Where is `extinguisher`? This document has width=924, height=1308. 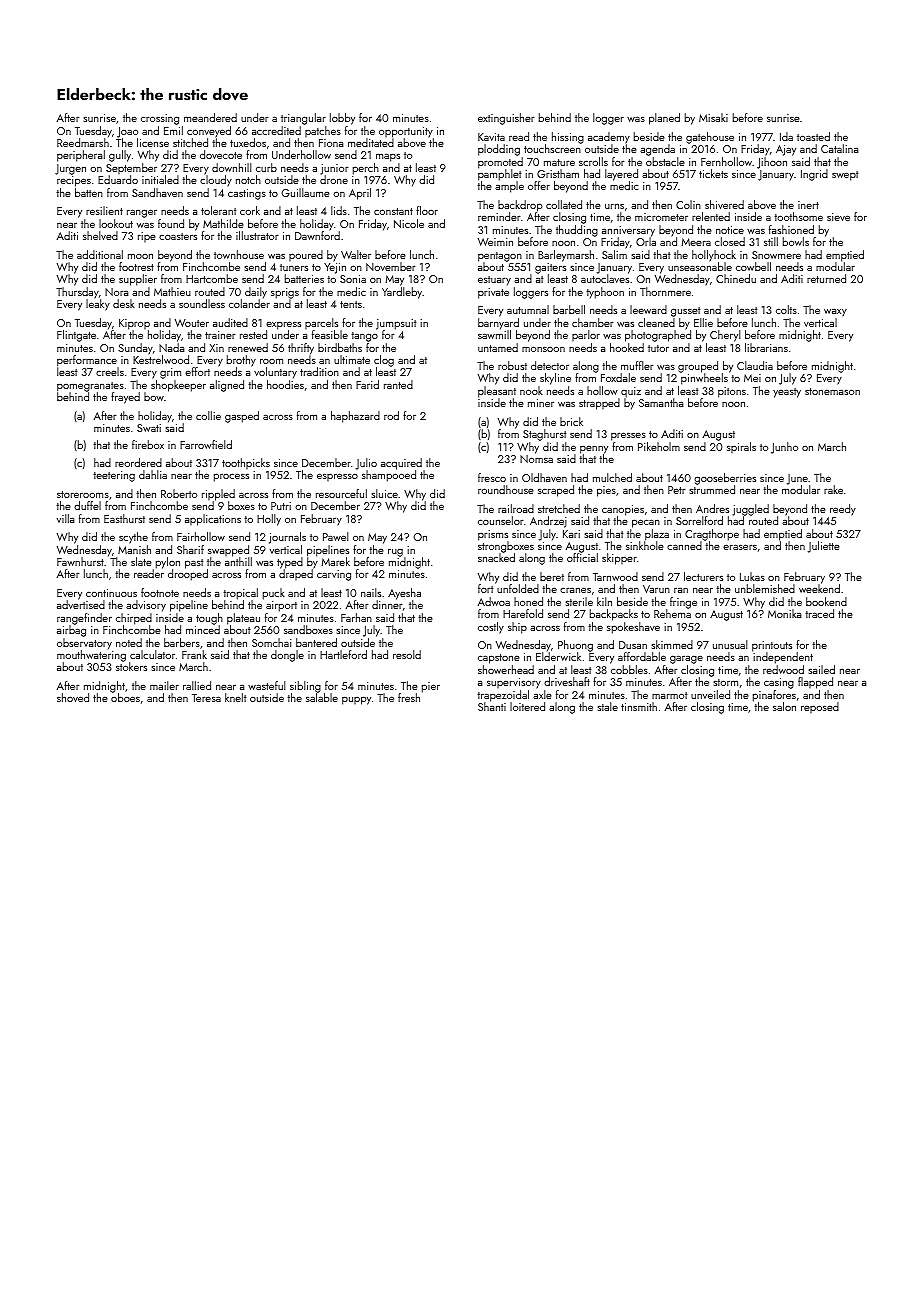 extinguisher is located at coordinates (506, 119).
